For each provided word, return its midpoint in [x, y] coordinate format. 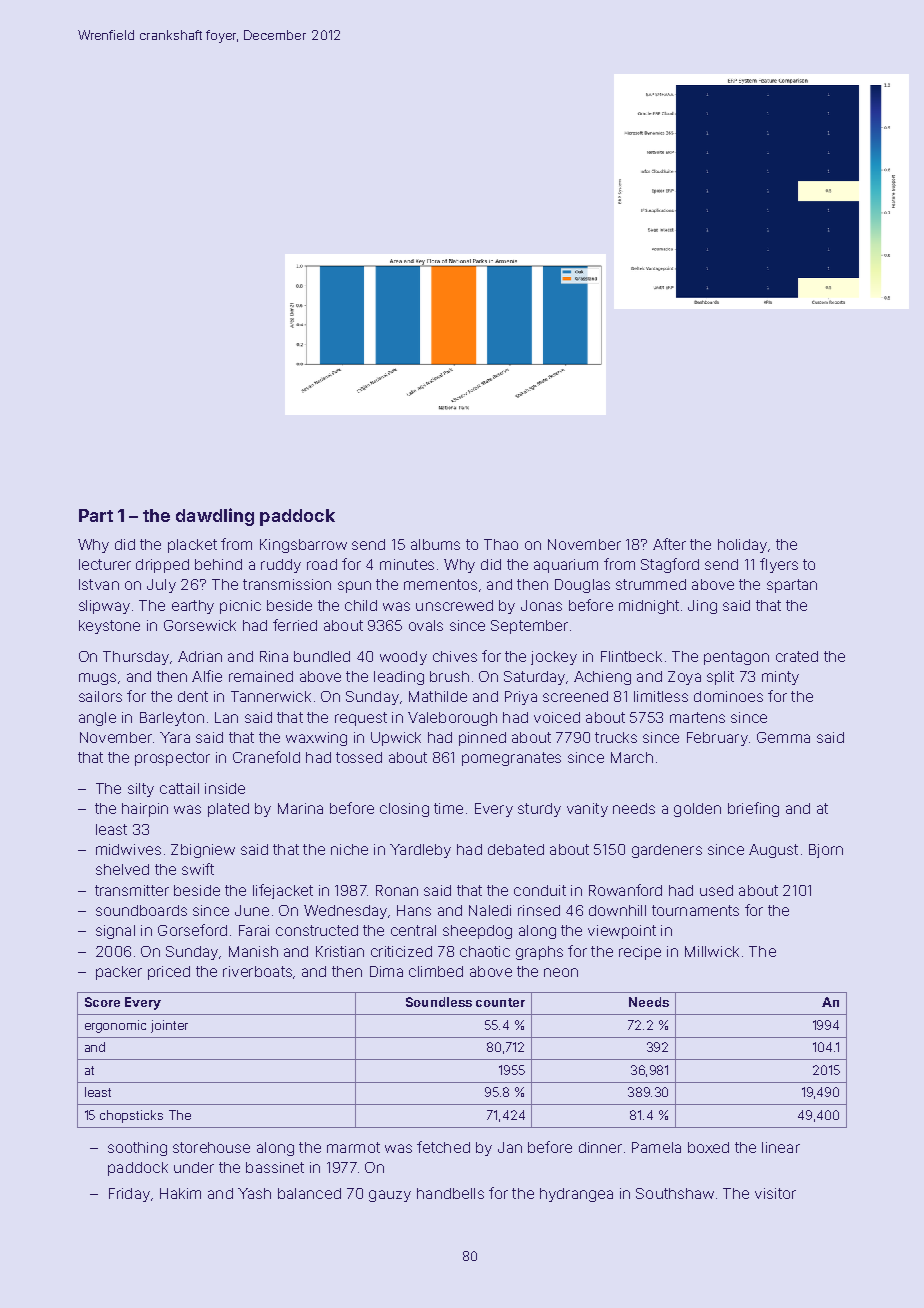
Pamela [656, 1147]
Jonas [541, 605]
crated [797, 656]
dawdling [215, 517]
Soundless [439, 1002]
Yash [254, 1193]
